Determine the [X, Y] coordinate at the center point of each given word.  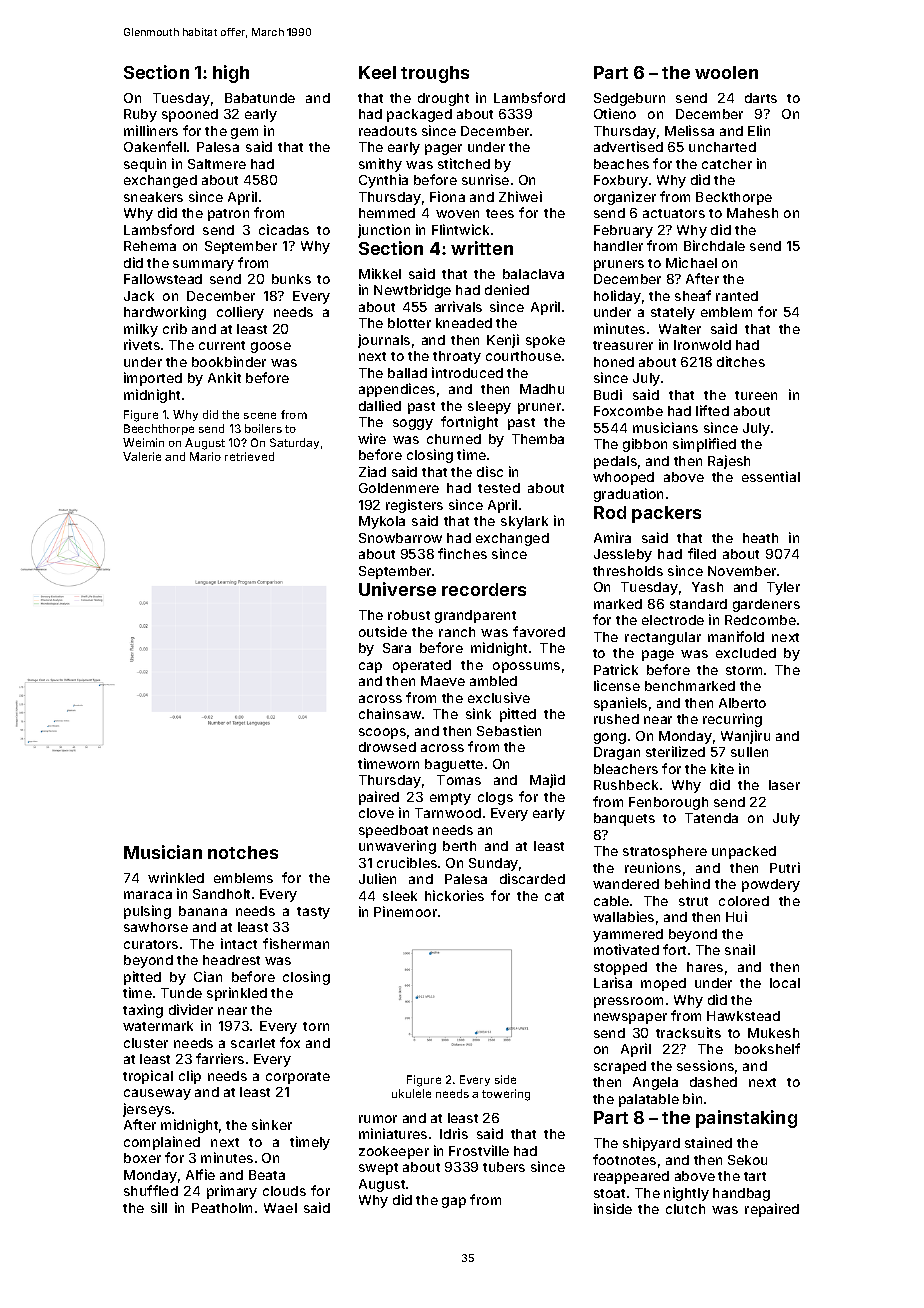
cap [370, 667]
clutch [685, 1209]
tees [500, 213]
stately [673, 313]
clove [376, 813]
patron [228, 215]
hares [705, 967]
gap [454, 1202]
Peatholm [222, 1208]
